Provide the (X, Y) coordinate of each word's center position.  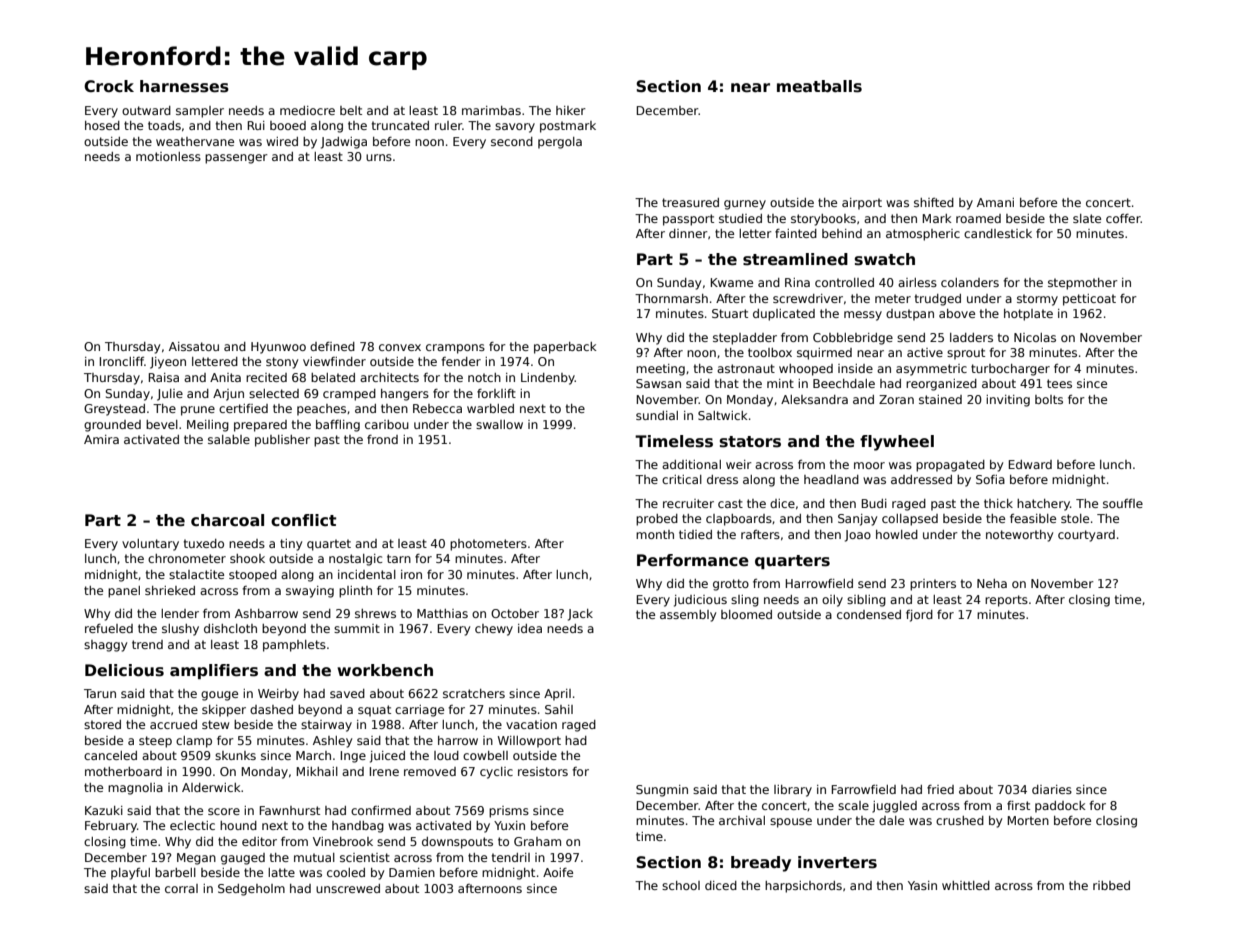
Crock (109, 86)
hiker (571, 110)
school (681, 885)
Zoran (896, 399)
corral (181, 888)
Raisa (164, 377)
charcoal (227, 520)
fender (461, 361)
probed (657, 520)
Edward (1030, 464)
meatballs (819, 86)
